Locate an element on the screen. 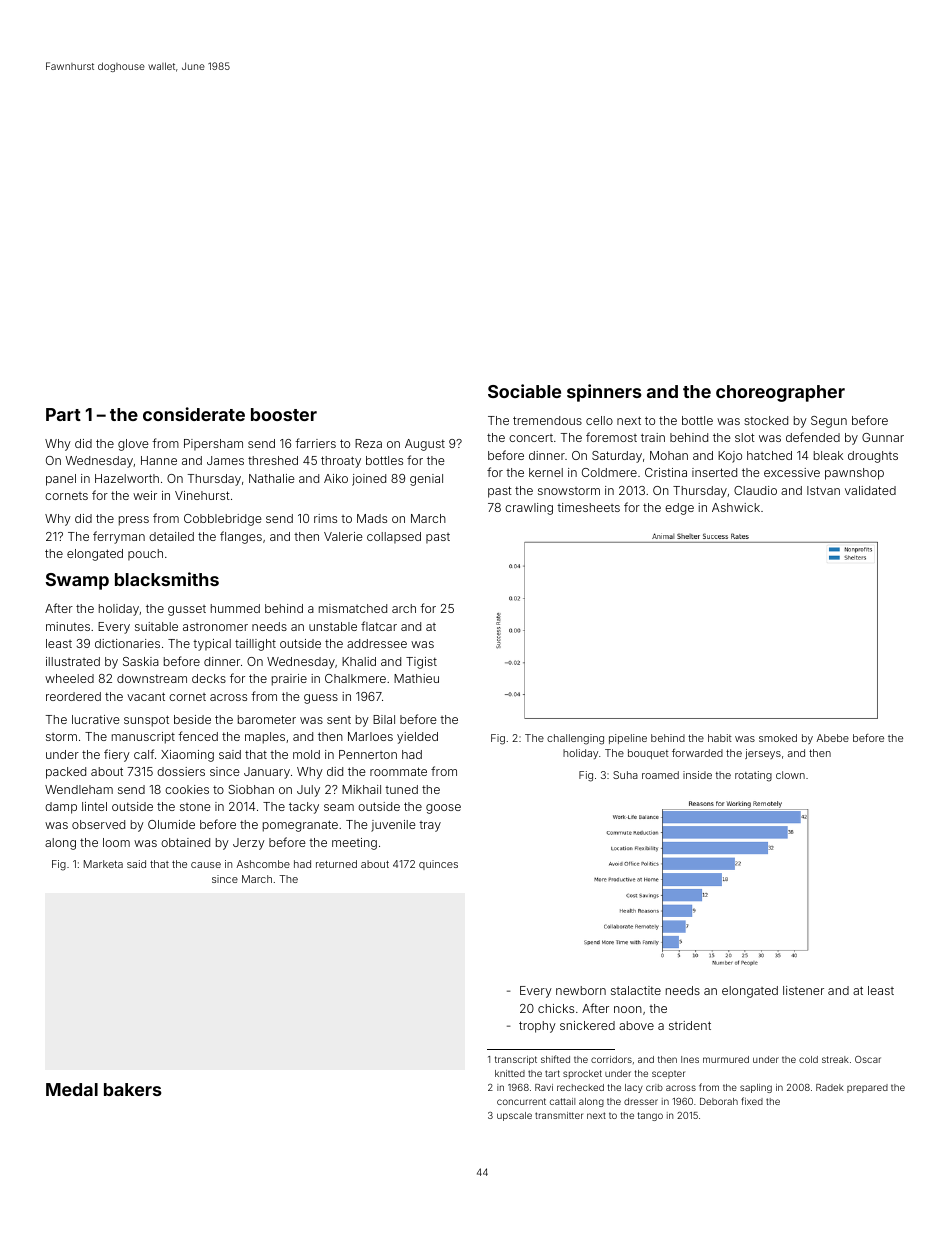  validated is located at coordinates (870, 490).
